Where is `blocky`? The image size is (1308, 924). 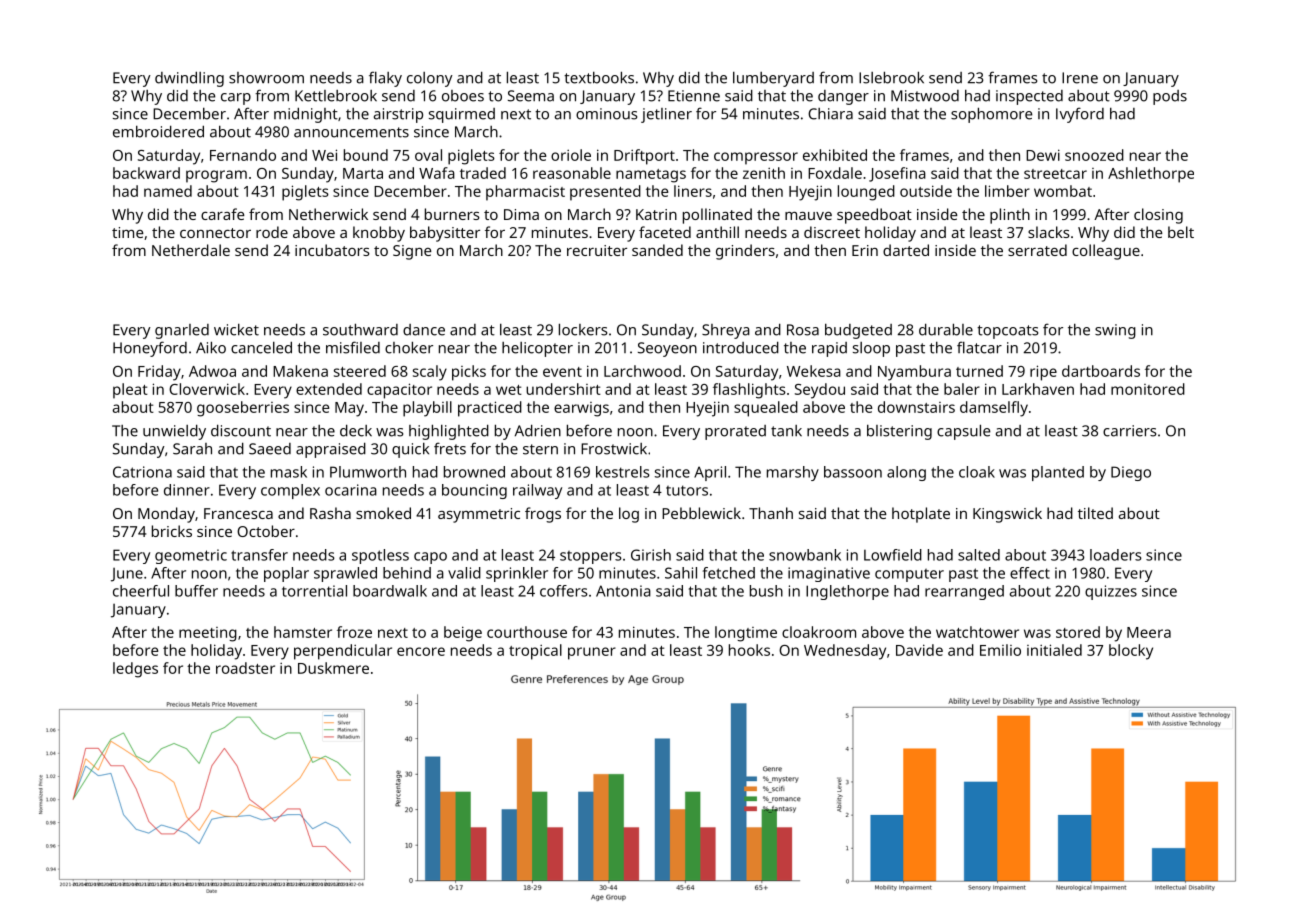
blocky is located at coordinates (1131, 652).
